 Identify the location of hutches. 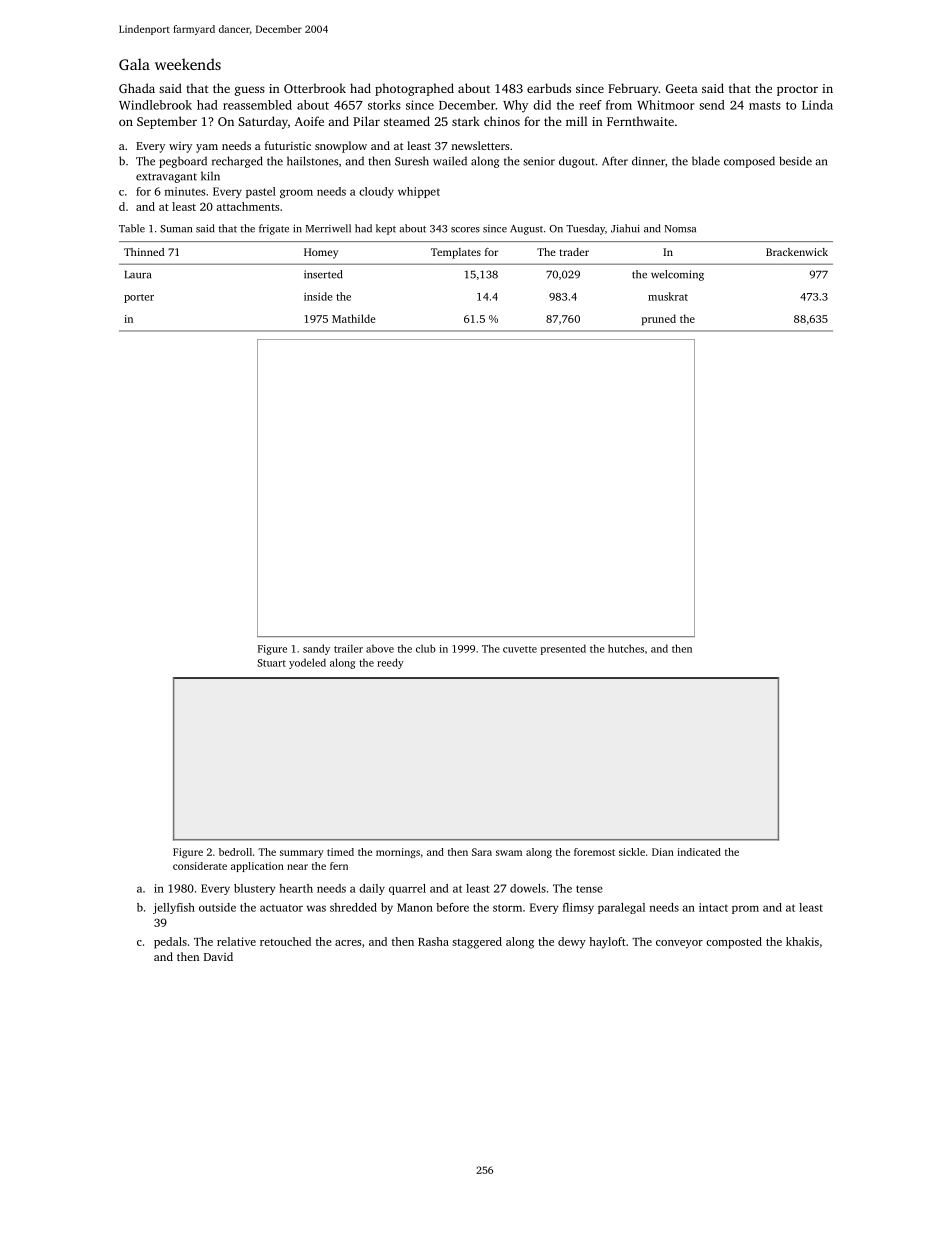
(626, 648).
